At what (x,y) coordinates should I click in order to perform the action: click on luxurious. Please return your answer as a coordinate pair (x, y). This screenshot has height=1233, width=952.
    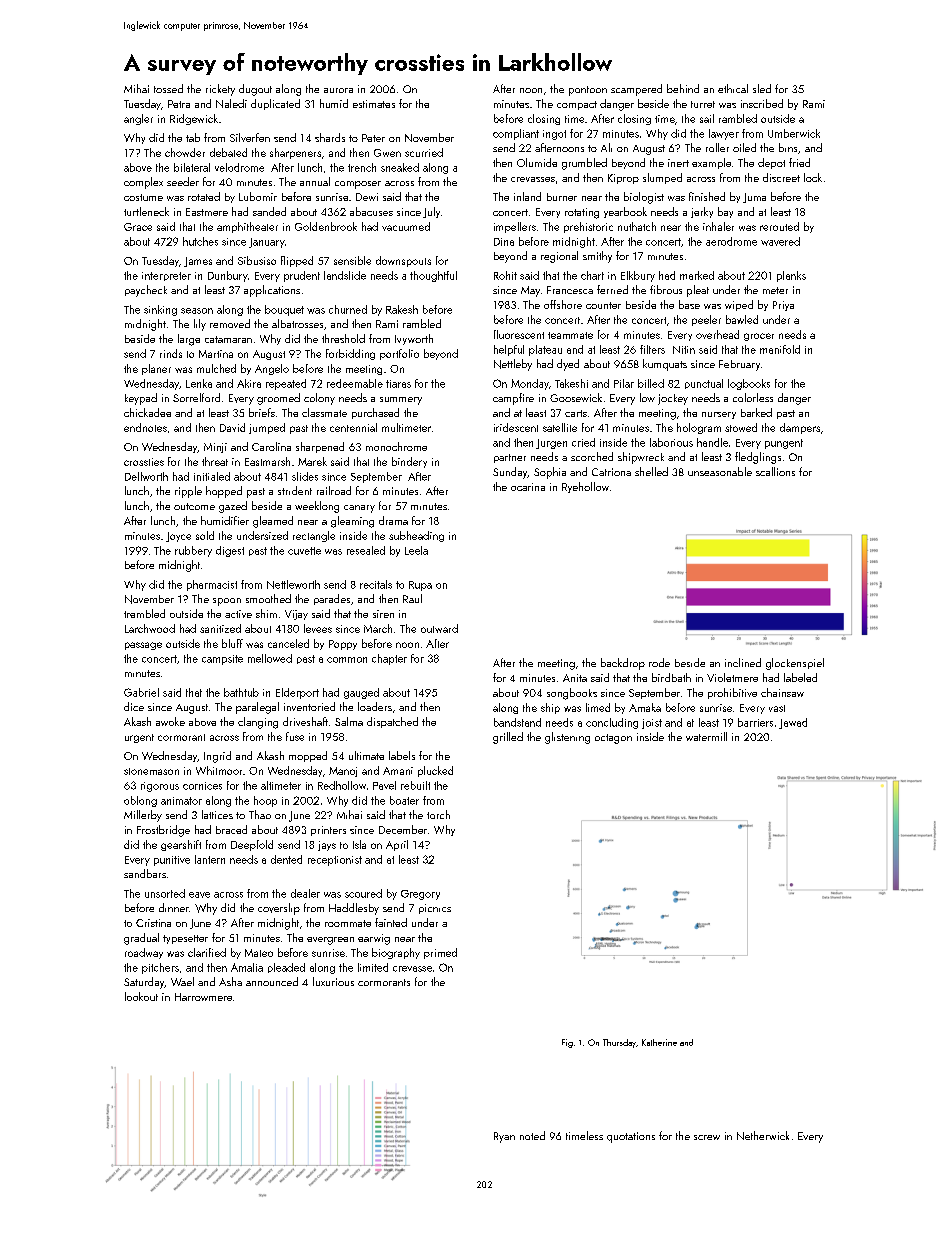
    Looking at the image, I should click on (333, 981).
